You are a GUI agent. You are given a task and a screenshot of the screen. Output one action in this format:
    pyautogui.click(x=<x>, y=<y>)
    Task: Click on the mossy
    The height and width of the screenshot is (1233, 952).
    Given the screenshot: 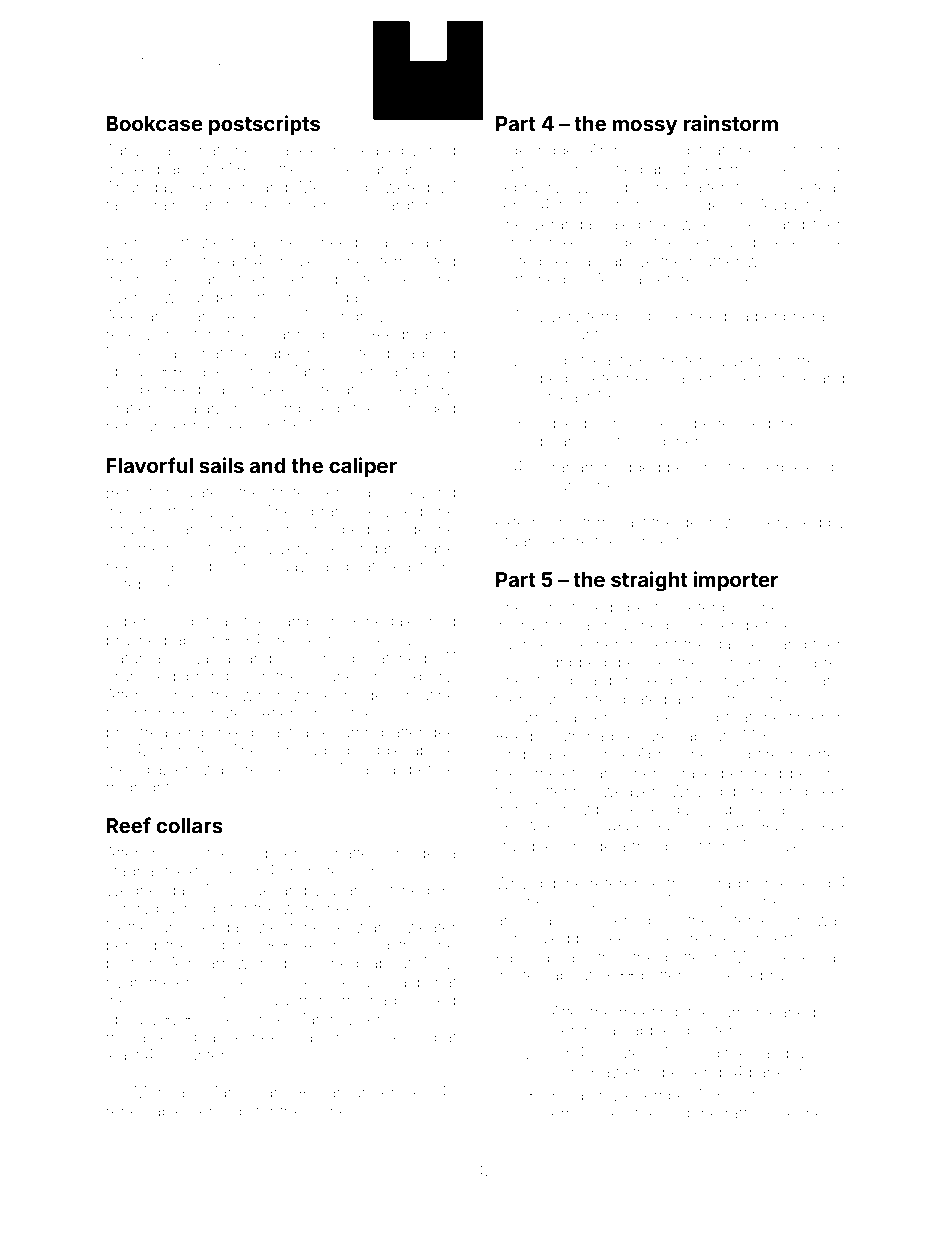 What is the action you would take?
    pyautogui.click(x=644, y=127)
